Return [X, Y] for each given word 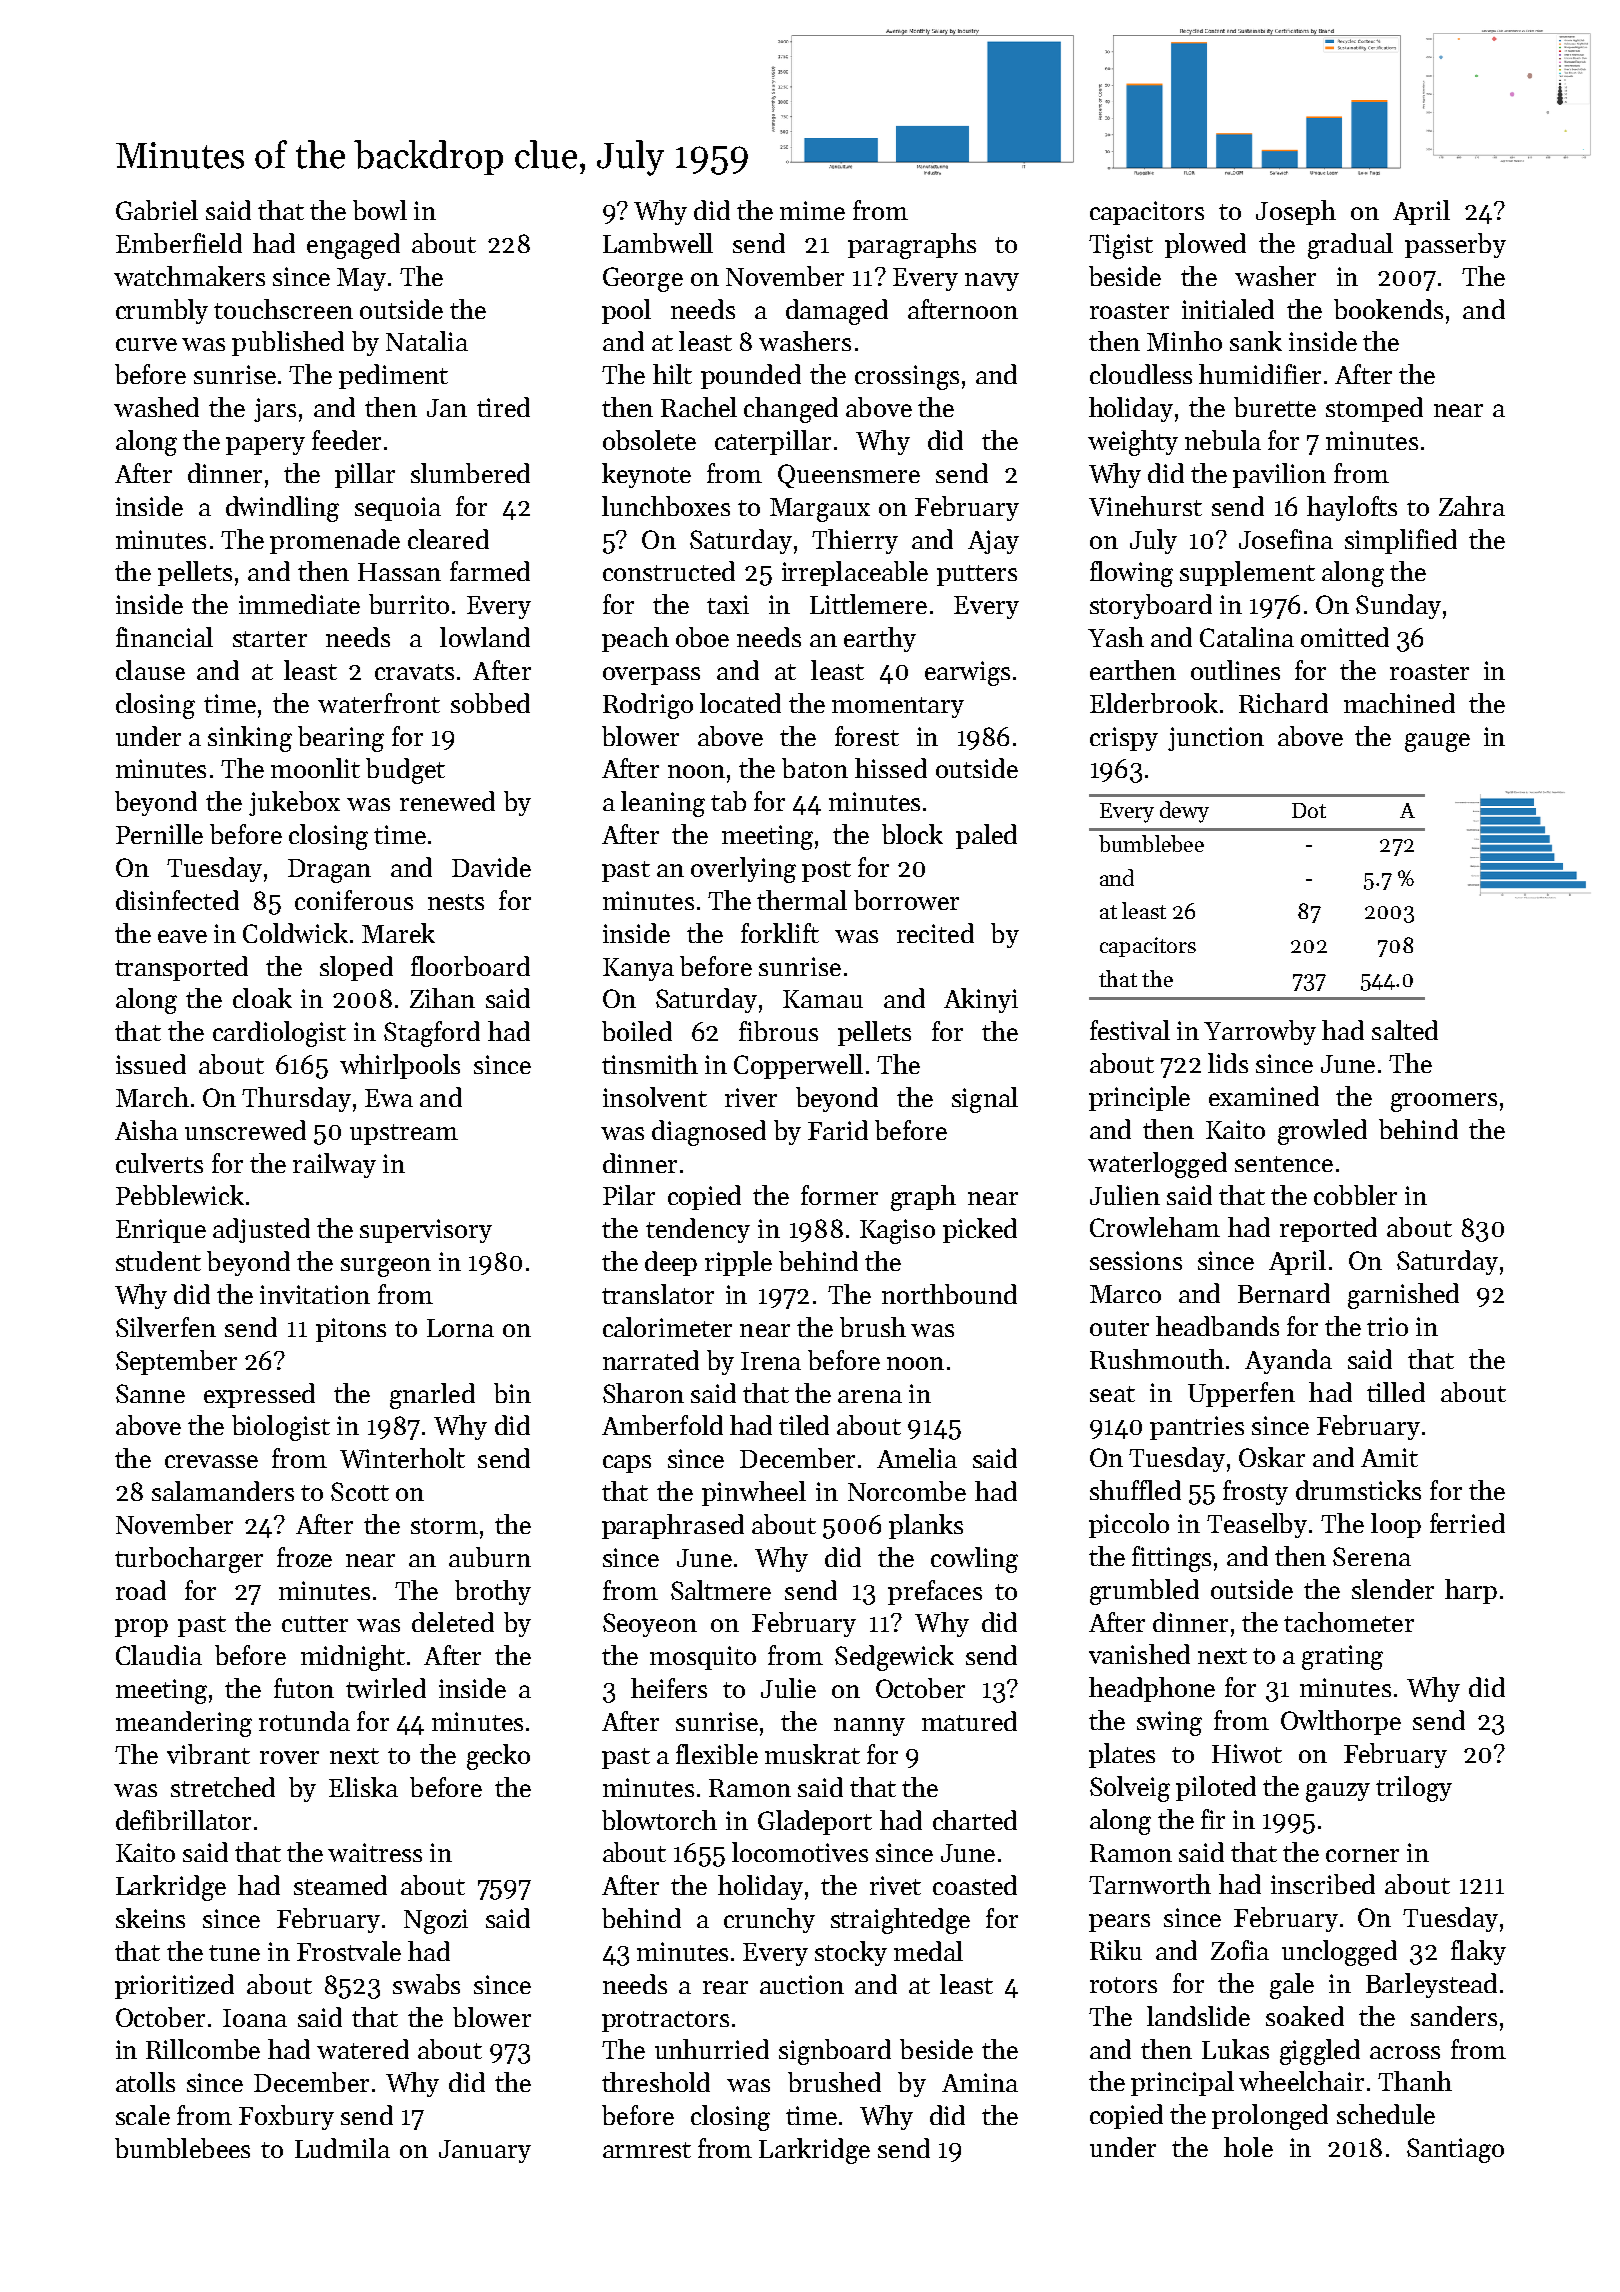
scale [143, 2115]
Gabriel [157, 210]
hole [1248, 2147]
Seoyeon [650, 1625]
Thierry [855, 541]
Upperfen [1241, 1394]
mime [812, 210]
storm [444, 1526]
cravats [414, 672]
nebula [1223, 440]
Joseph [1296, 212]
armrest [647, 2150]
